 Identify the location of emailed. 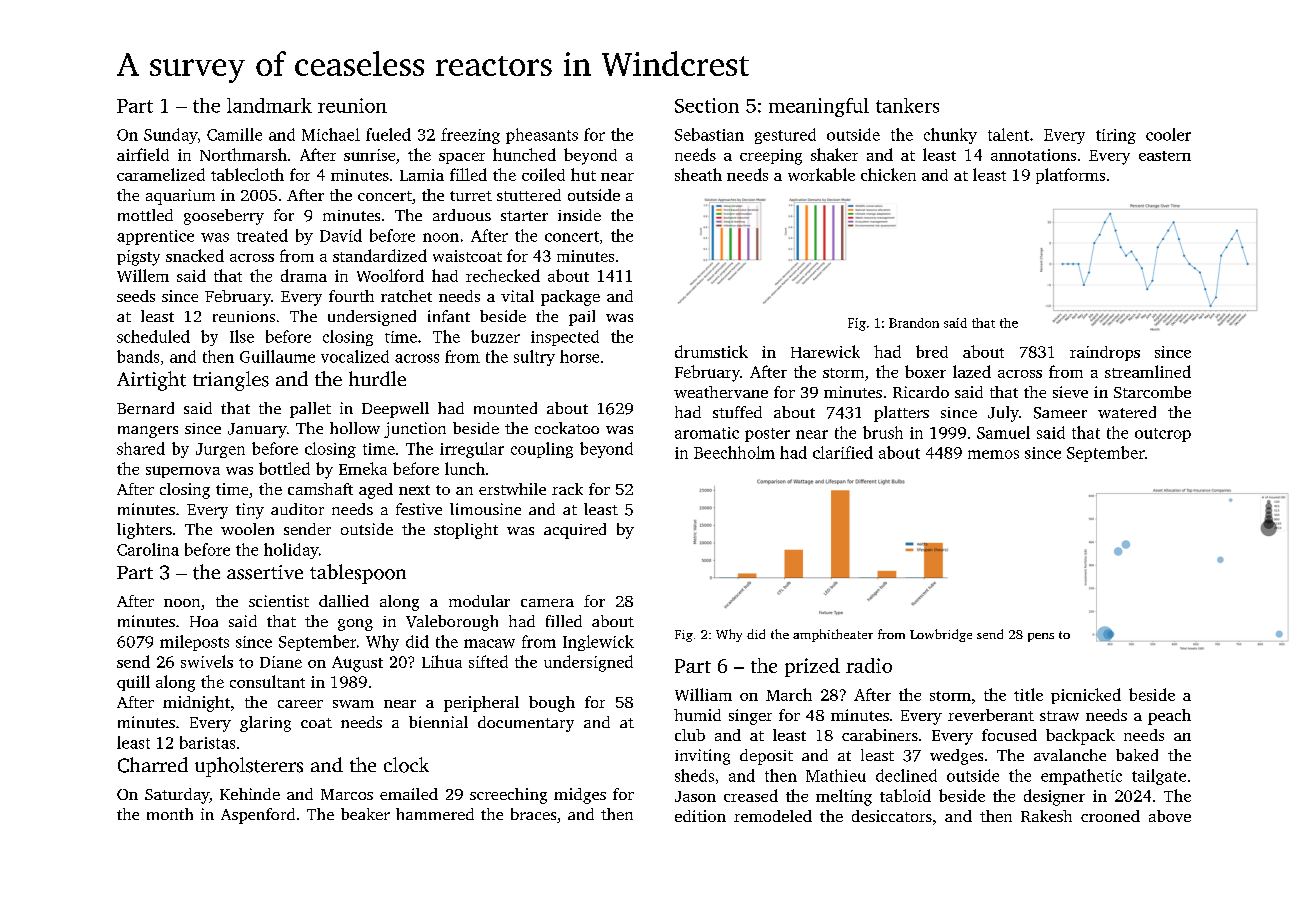
(409, 794).
